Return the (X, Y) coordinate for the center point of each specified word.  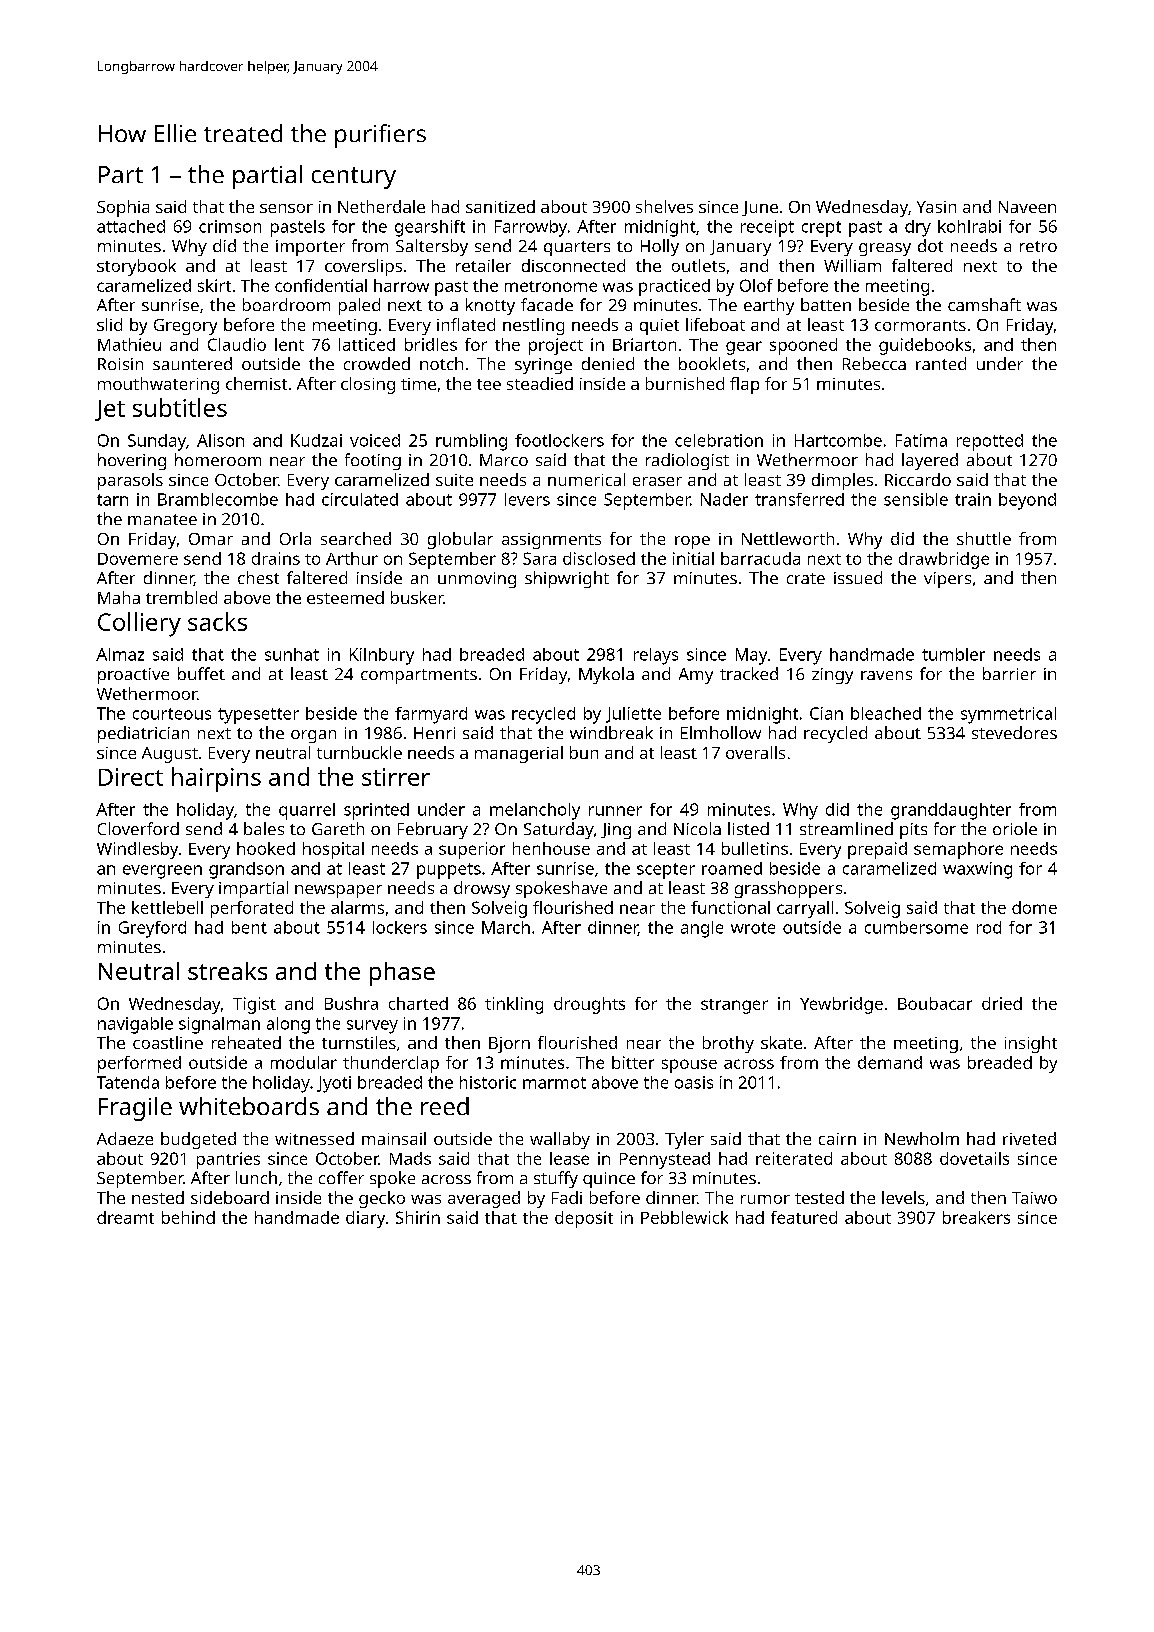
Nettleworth (788, 538)
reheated (246, 1042)
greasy (885, 249)
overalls (755, 752)
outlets (698, 265)
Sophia (123, 208)
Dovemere (138, 559)
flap (744, 385)
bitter (633, 1062)
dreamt (125, 1217)
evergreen (162, 872)
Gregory (185, 327)
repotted (990, 442)
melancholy (535, 811)
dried (1002, 1003)
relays (656, 656)
